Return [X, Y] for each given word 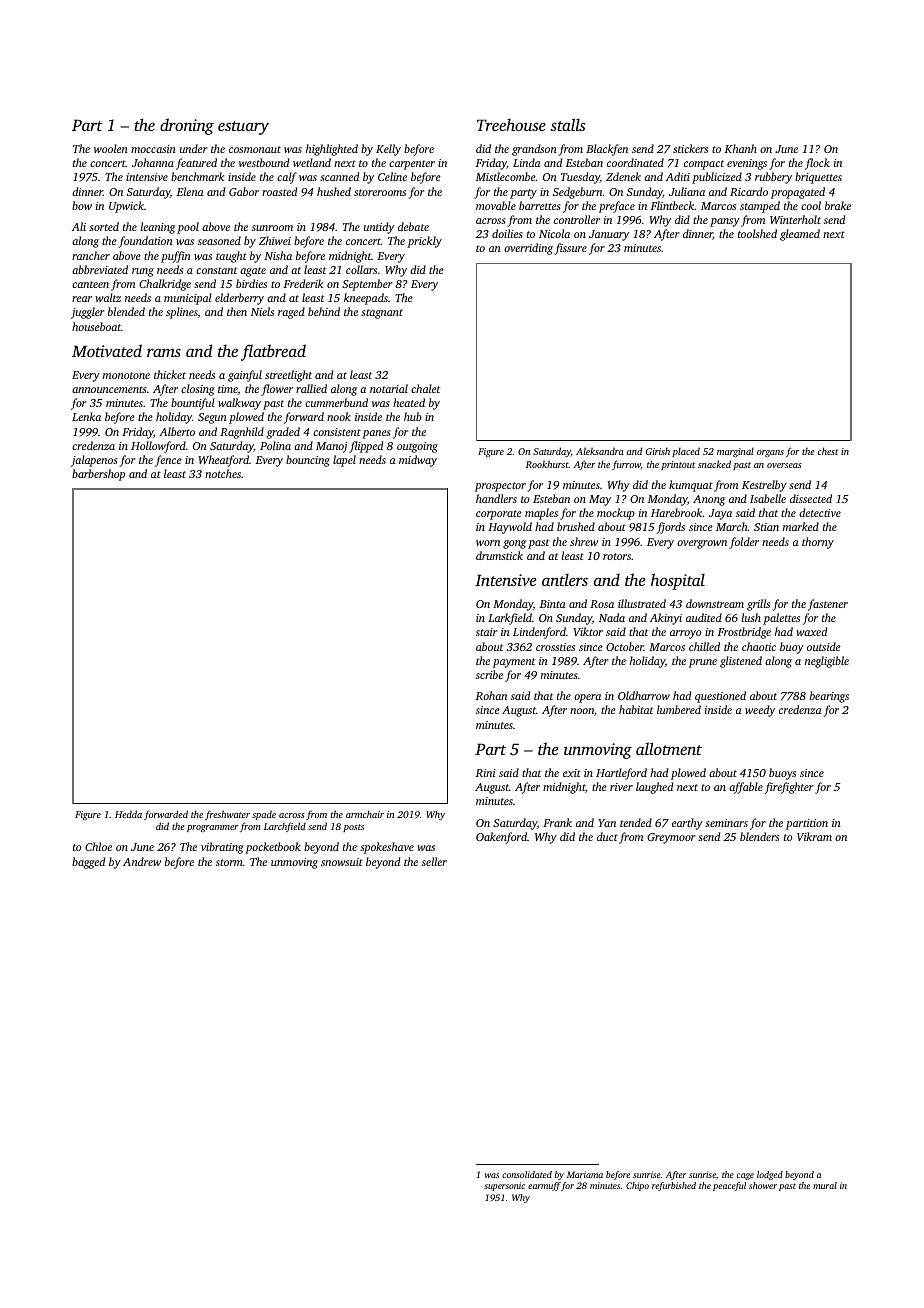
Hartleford [621, 774]
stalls [567, 124]
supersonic [504, 1186]
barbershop [98, 475]
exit [572, 773]
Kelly [388, 150]
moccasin [153, 149]
